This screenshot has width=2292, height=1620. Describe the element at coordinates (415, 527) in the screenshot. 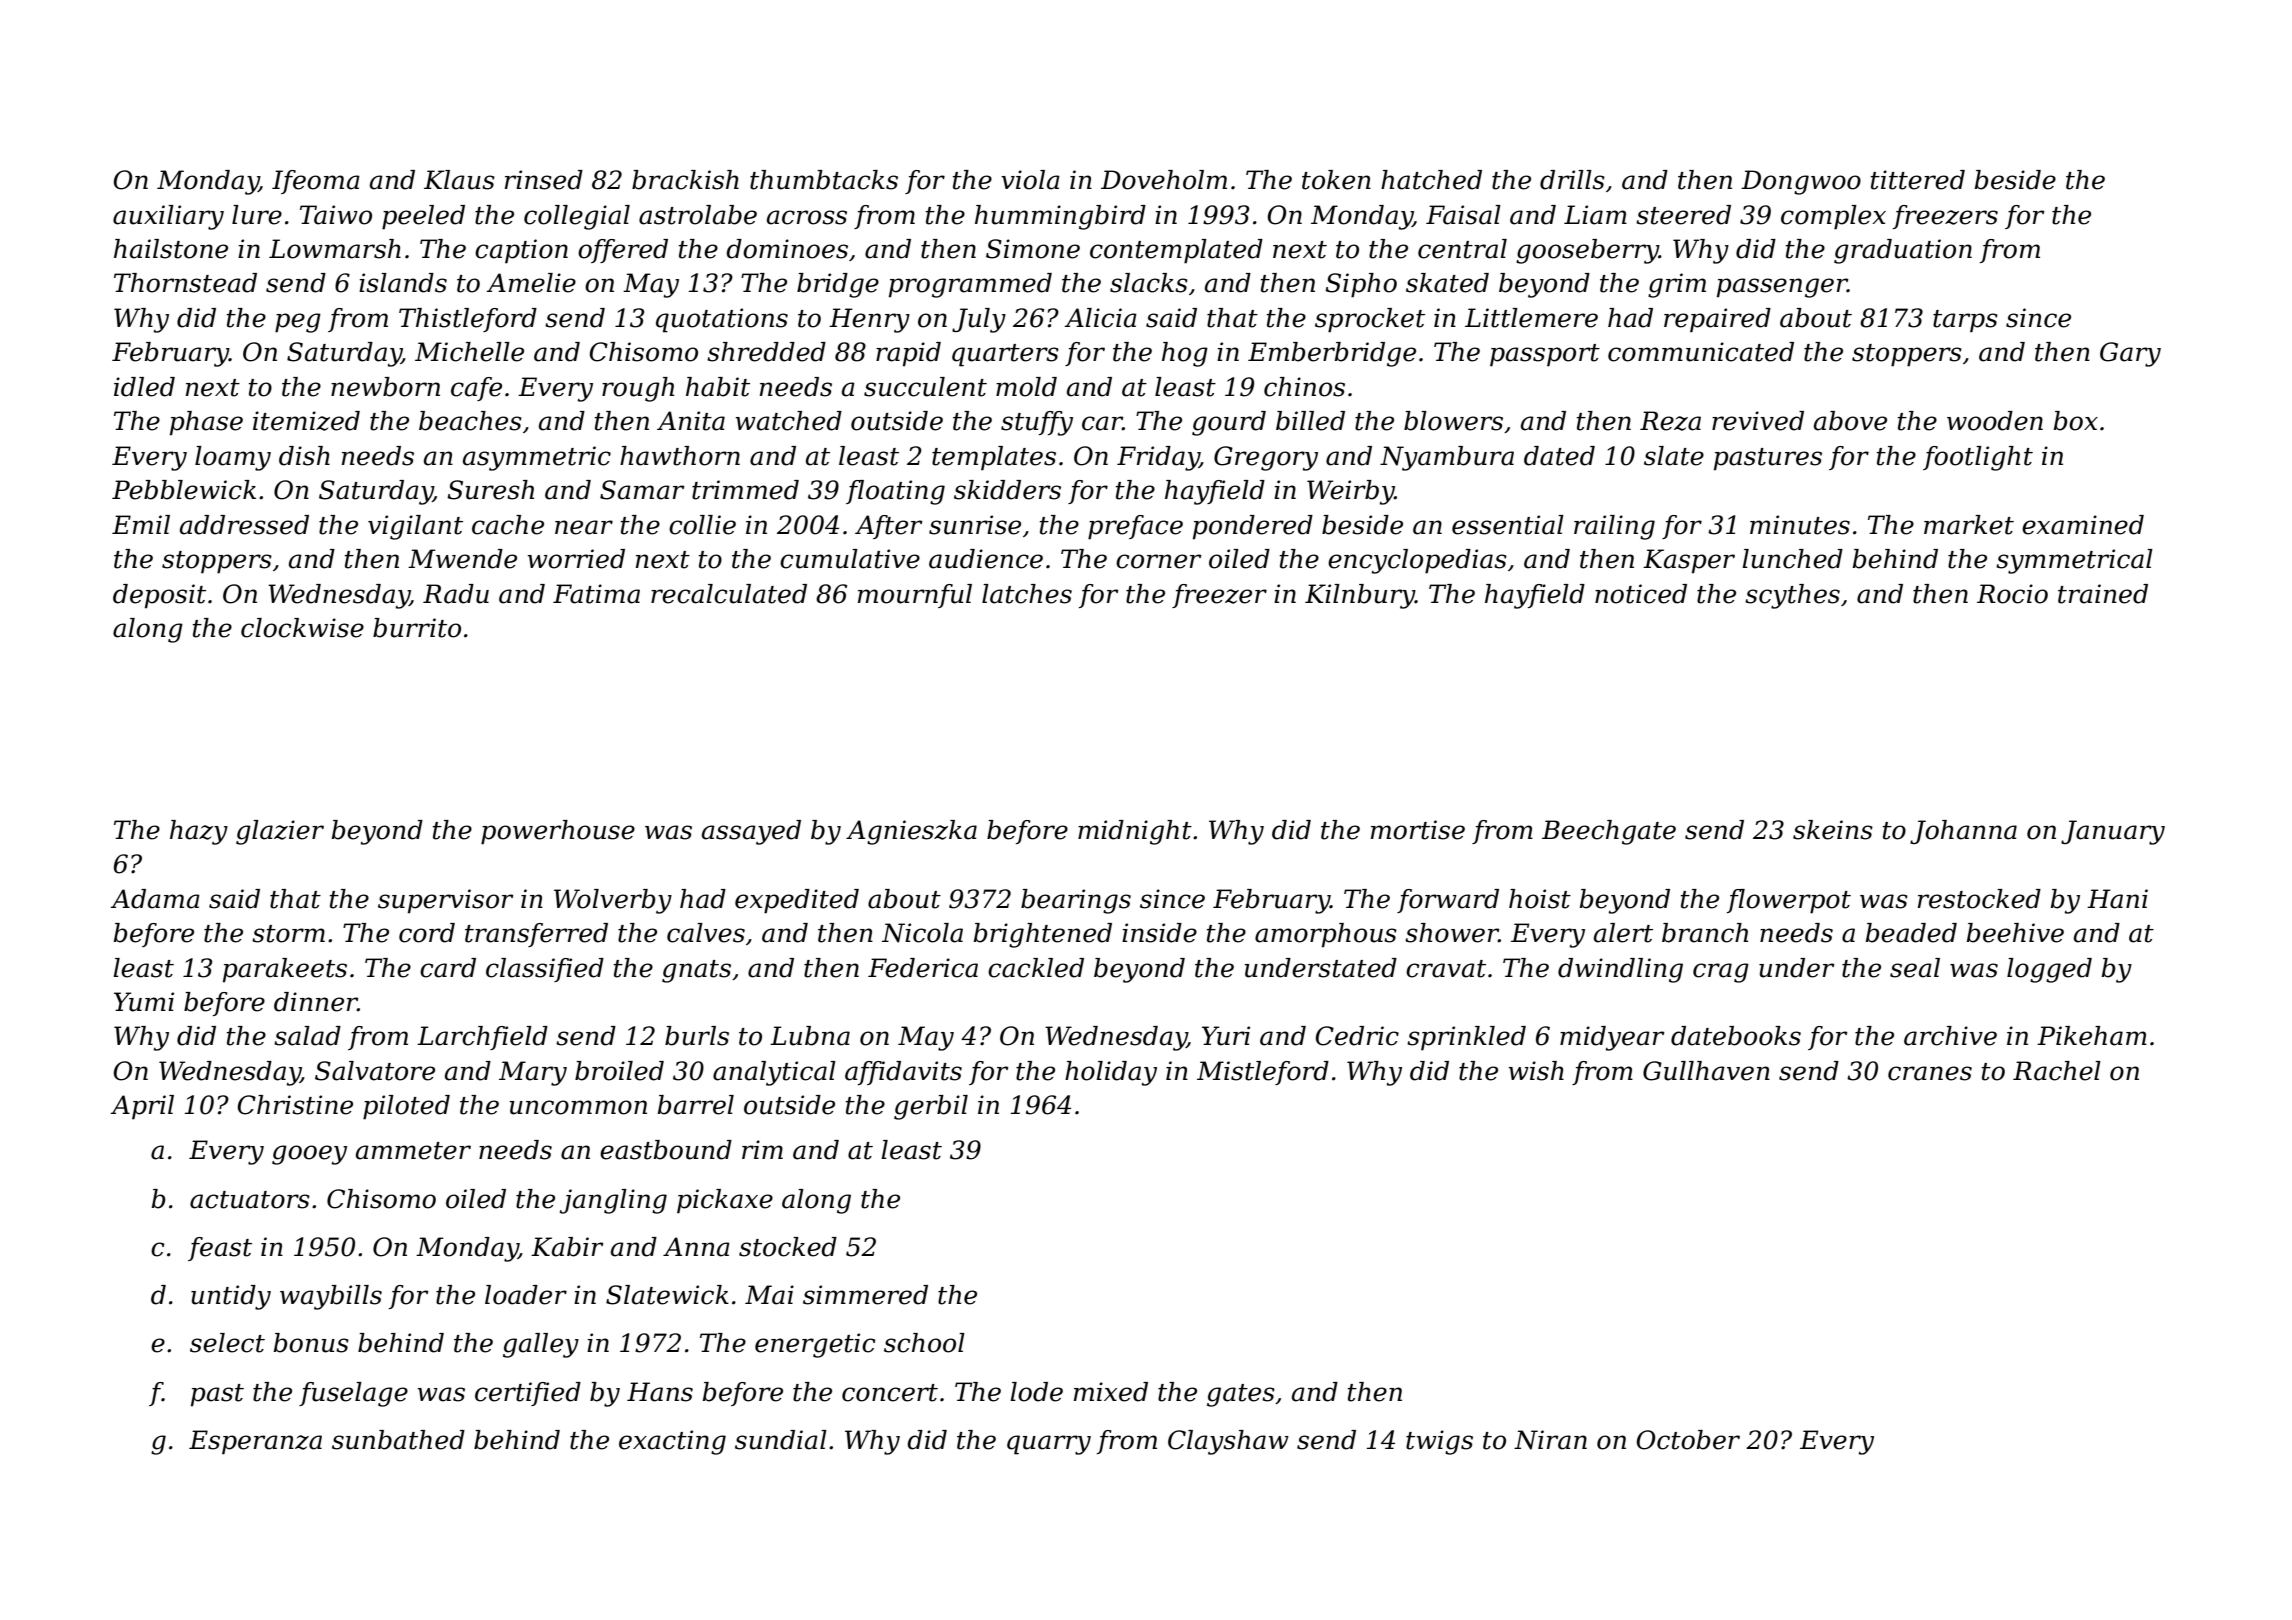

I see `vigilant` at that location.
